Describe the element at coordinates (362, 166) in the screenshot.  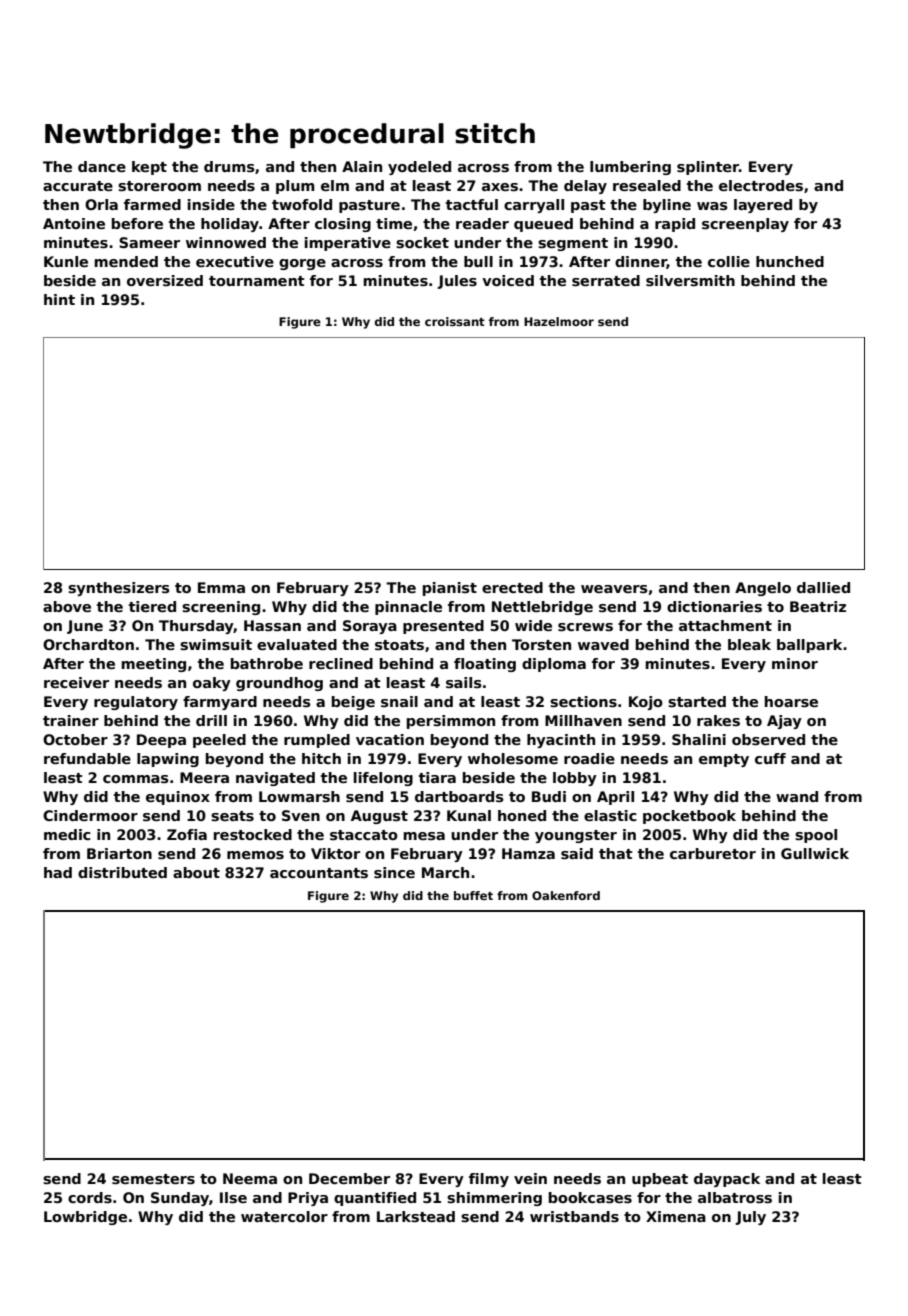
I see `Alain` at that location.
